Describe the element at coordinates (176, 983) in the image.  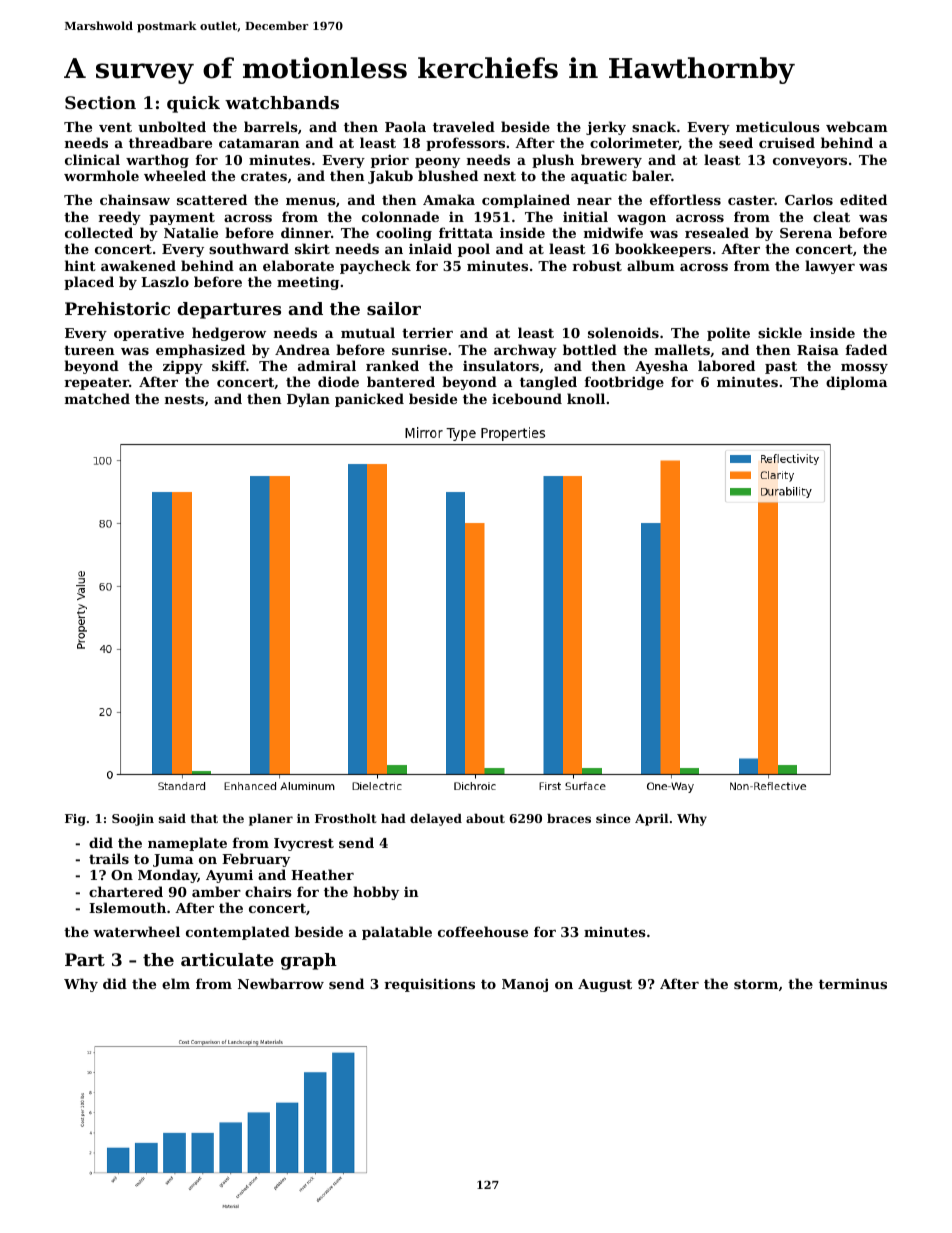
I see `elm` at that location.
